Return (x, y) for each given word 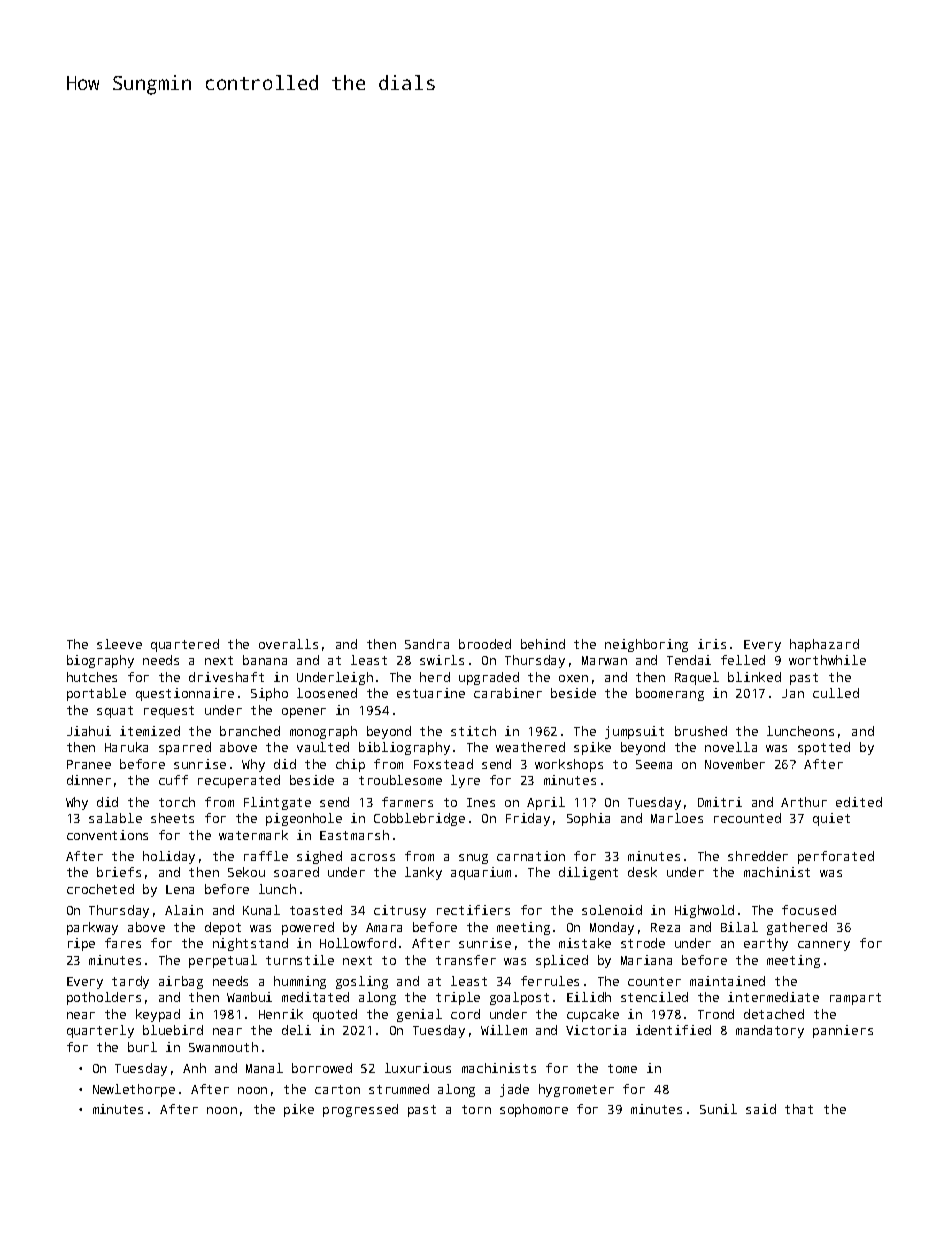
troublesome (400, 780)
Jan (793, 693)
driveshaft (226, 677)
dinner (89, 780)
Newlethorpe (134, 1090)
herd (435, 677)
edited (859, 802)
